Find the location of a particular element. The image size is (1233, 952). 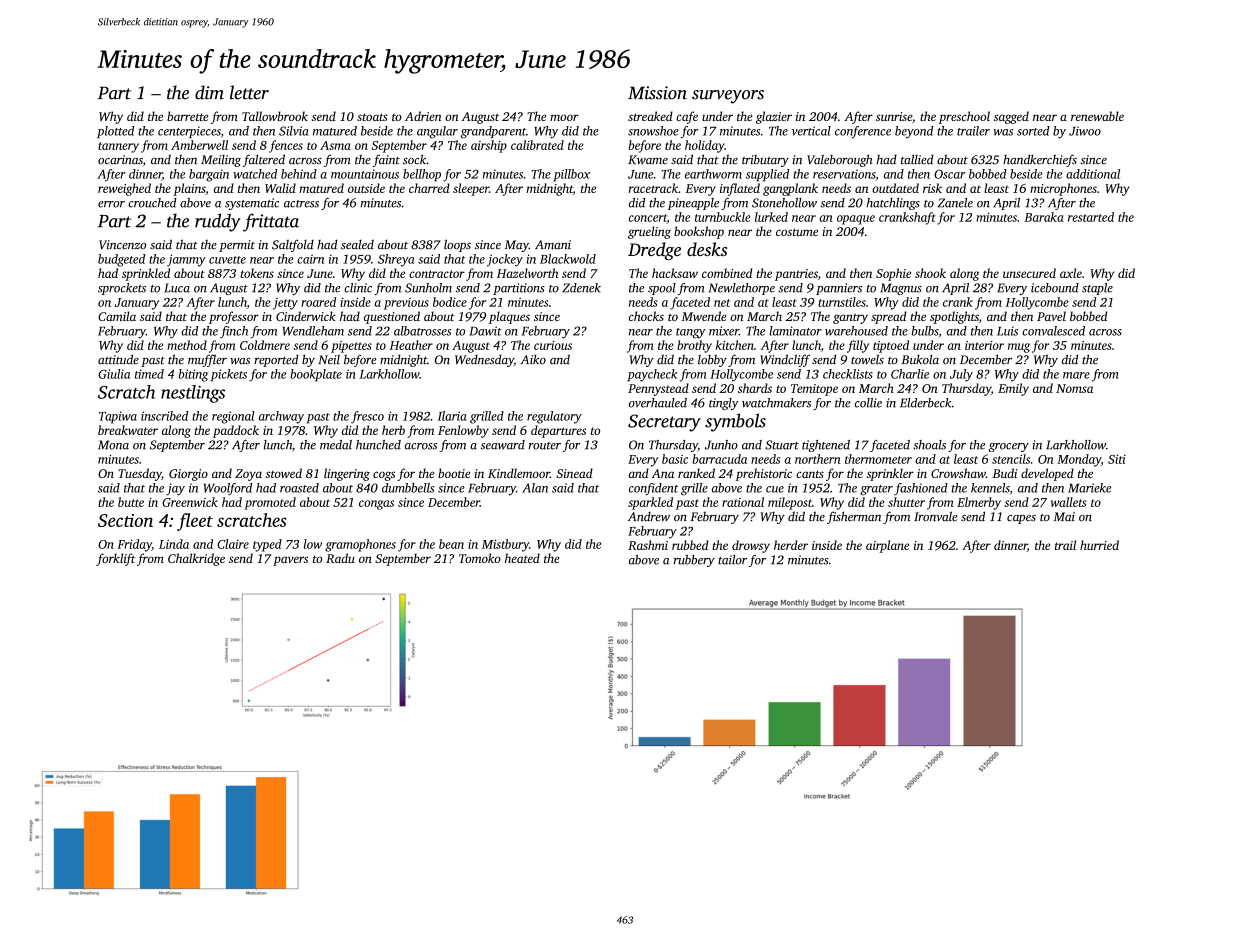

forklift is located at coordinates (115, 559).
